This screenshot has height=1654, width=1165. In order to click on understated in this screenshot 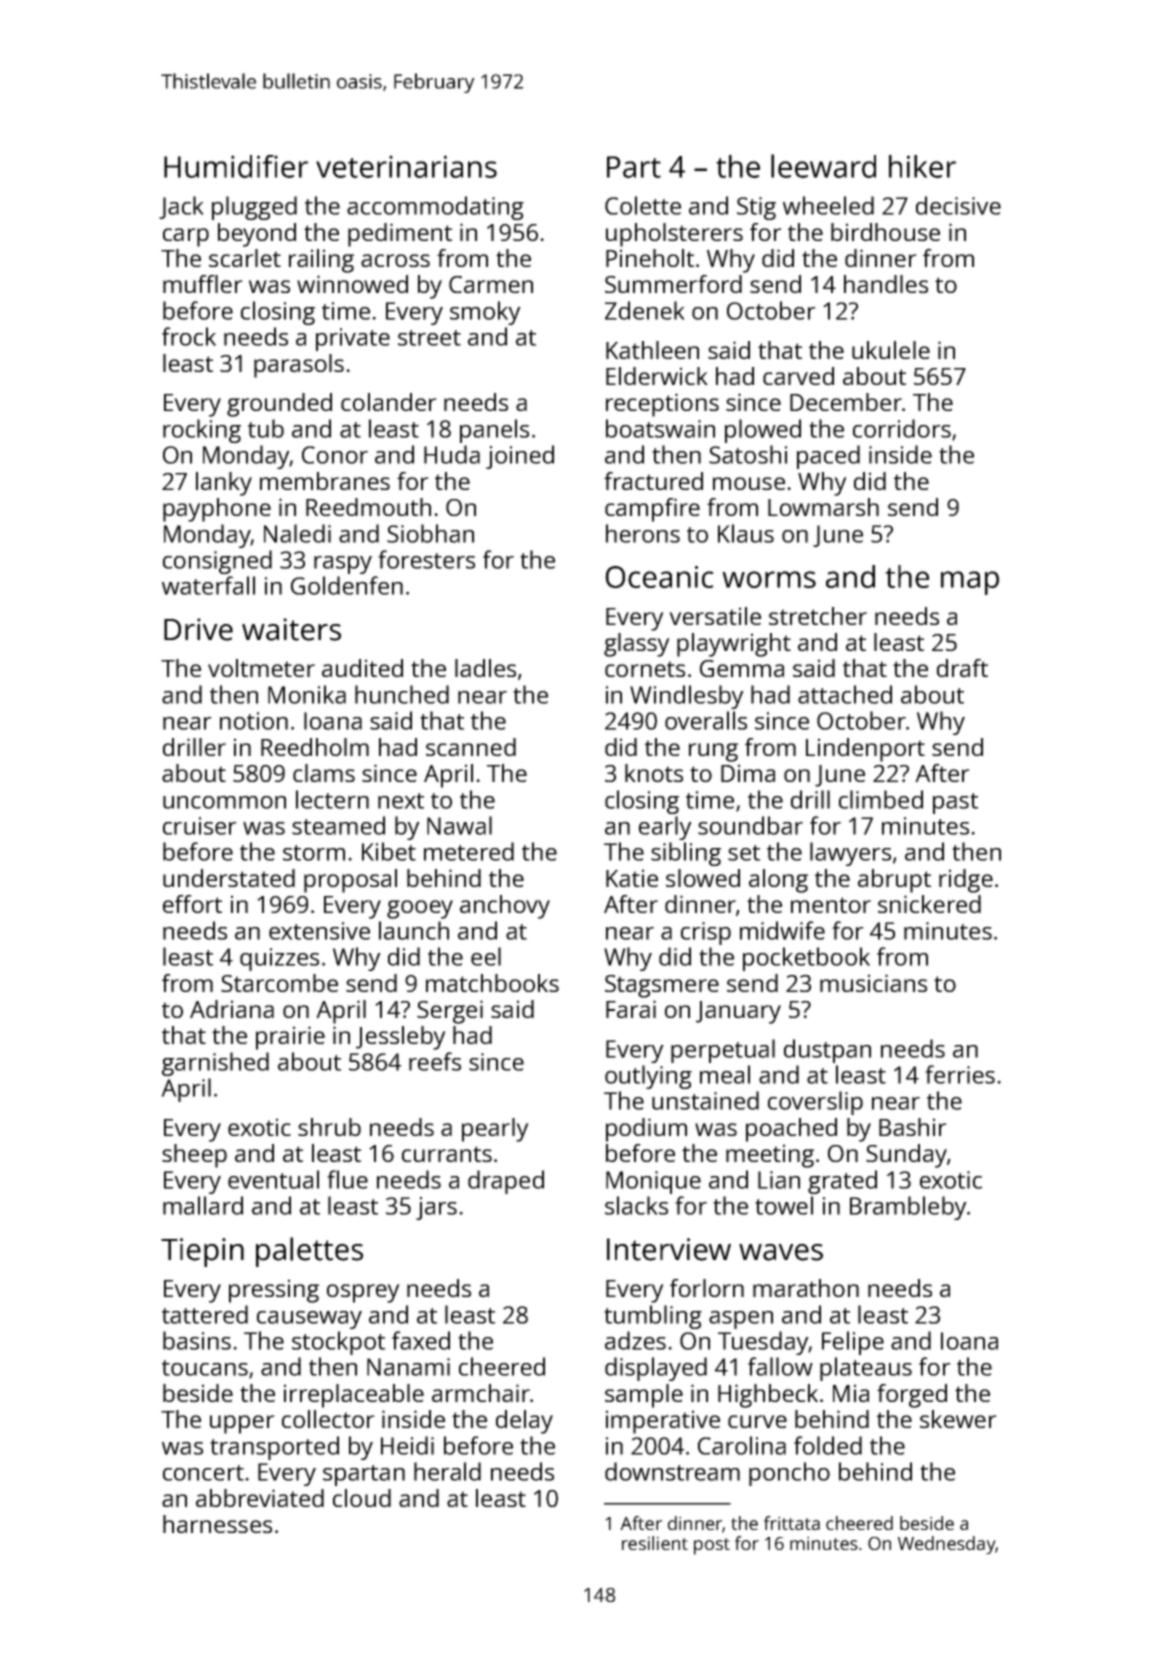, I will do `click(229, 878)`.
